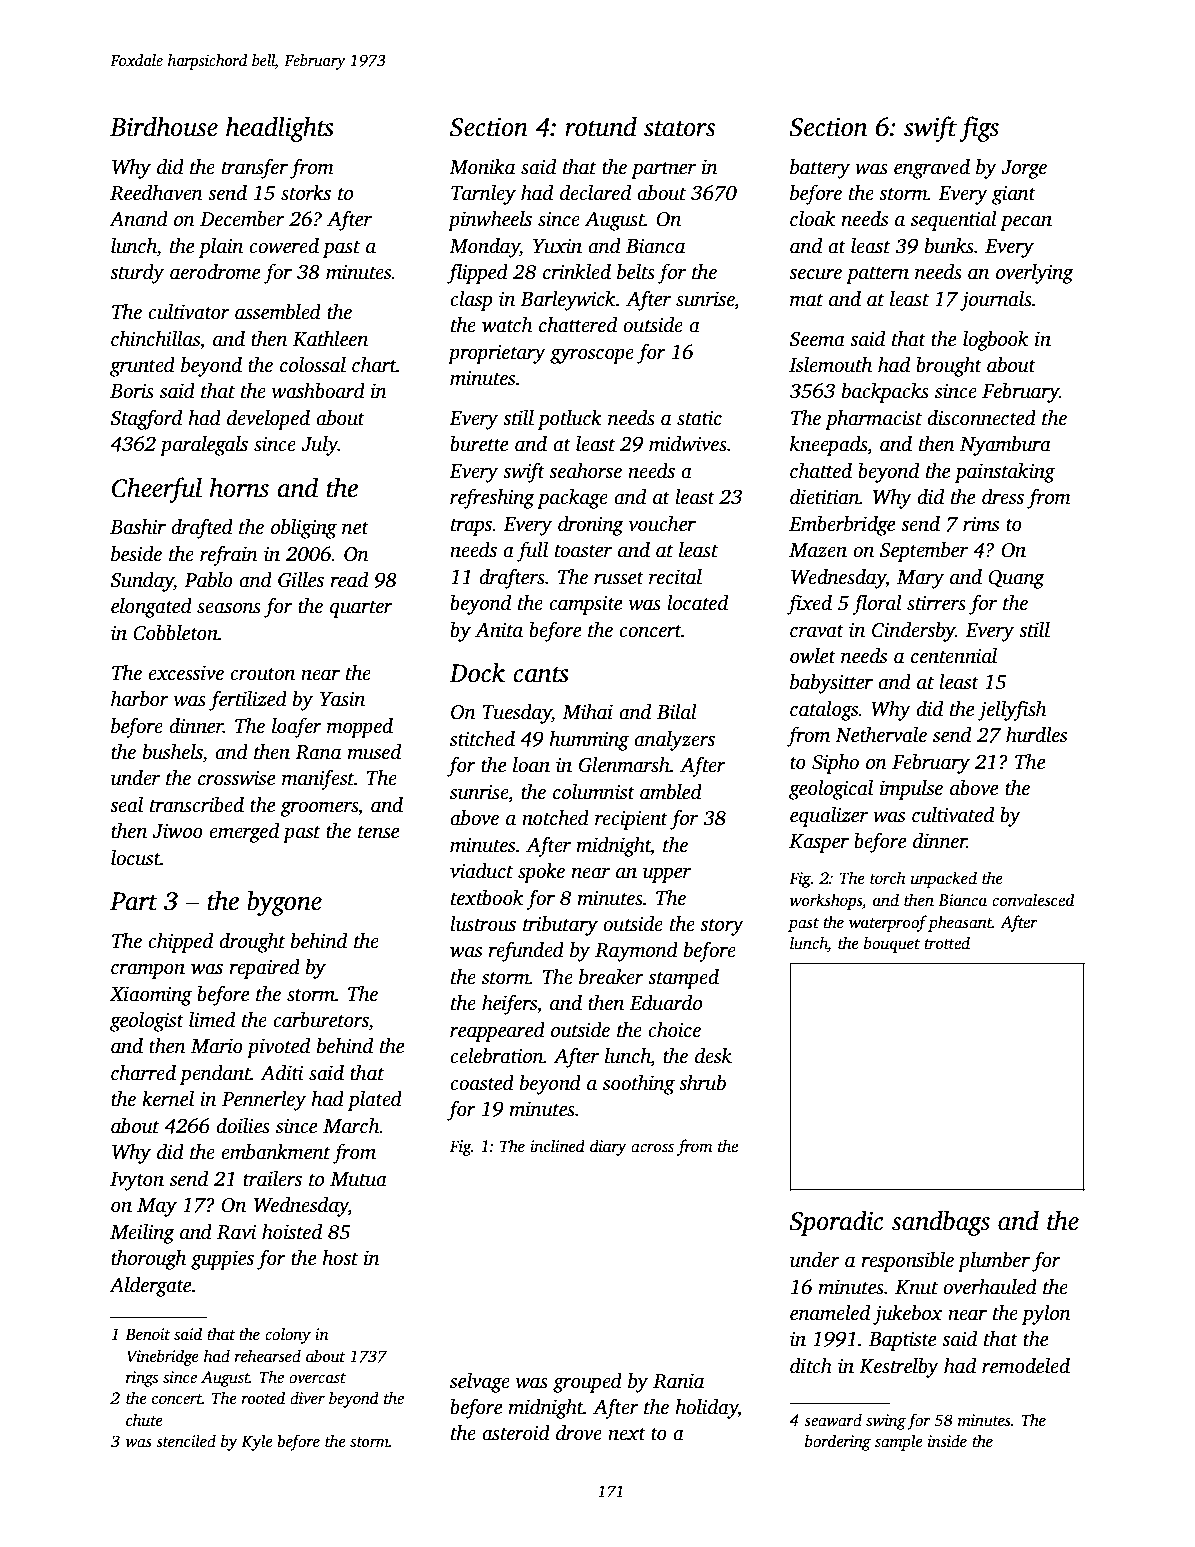 The height and width of the page is (1547, 1195). I want to click on upper, so click(667, 875).
